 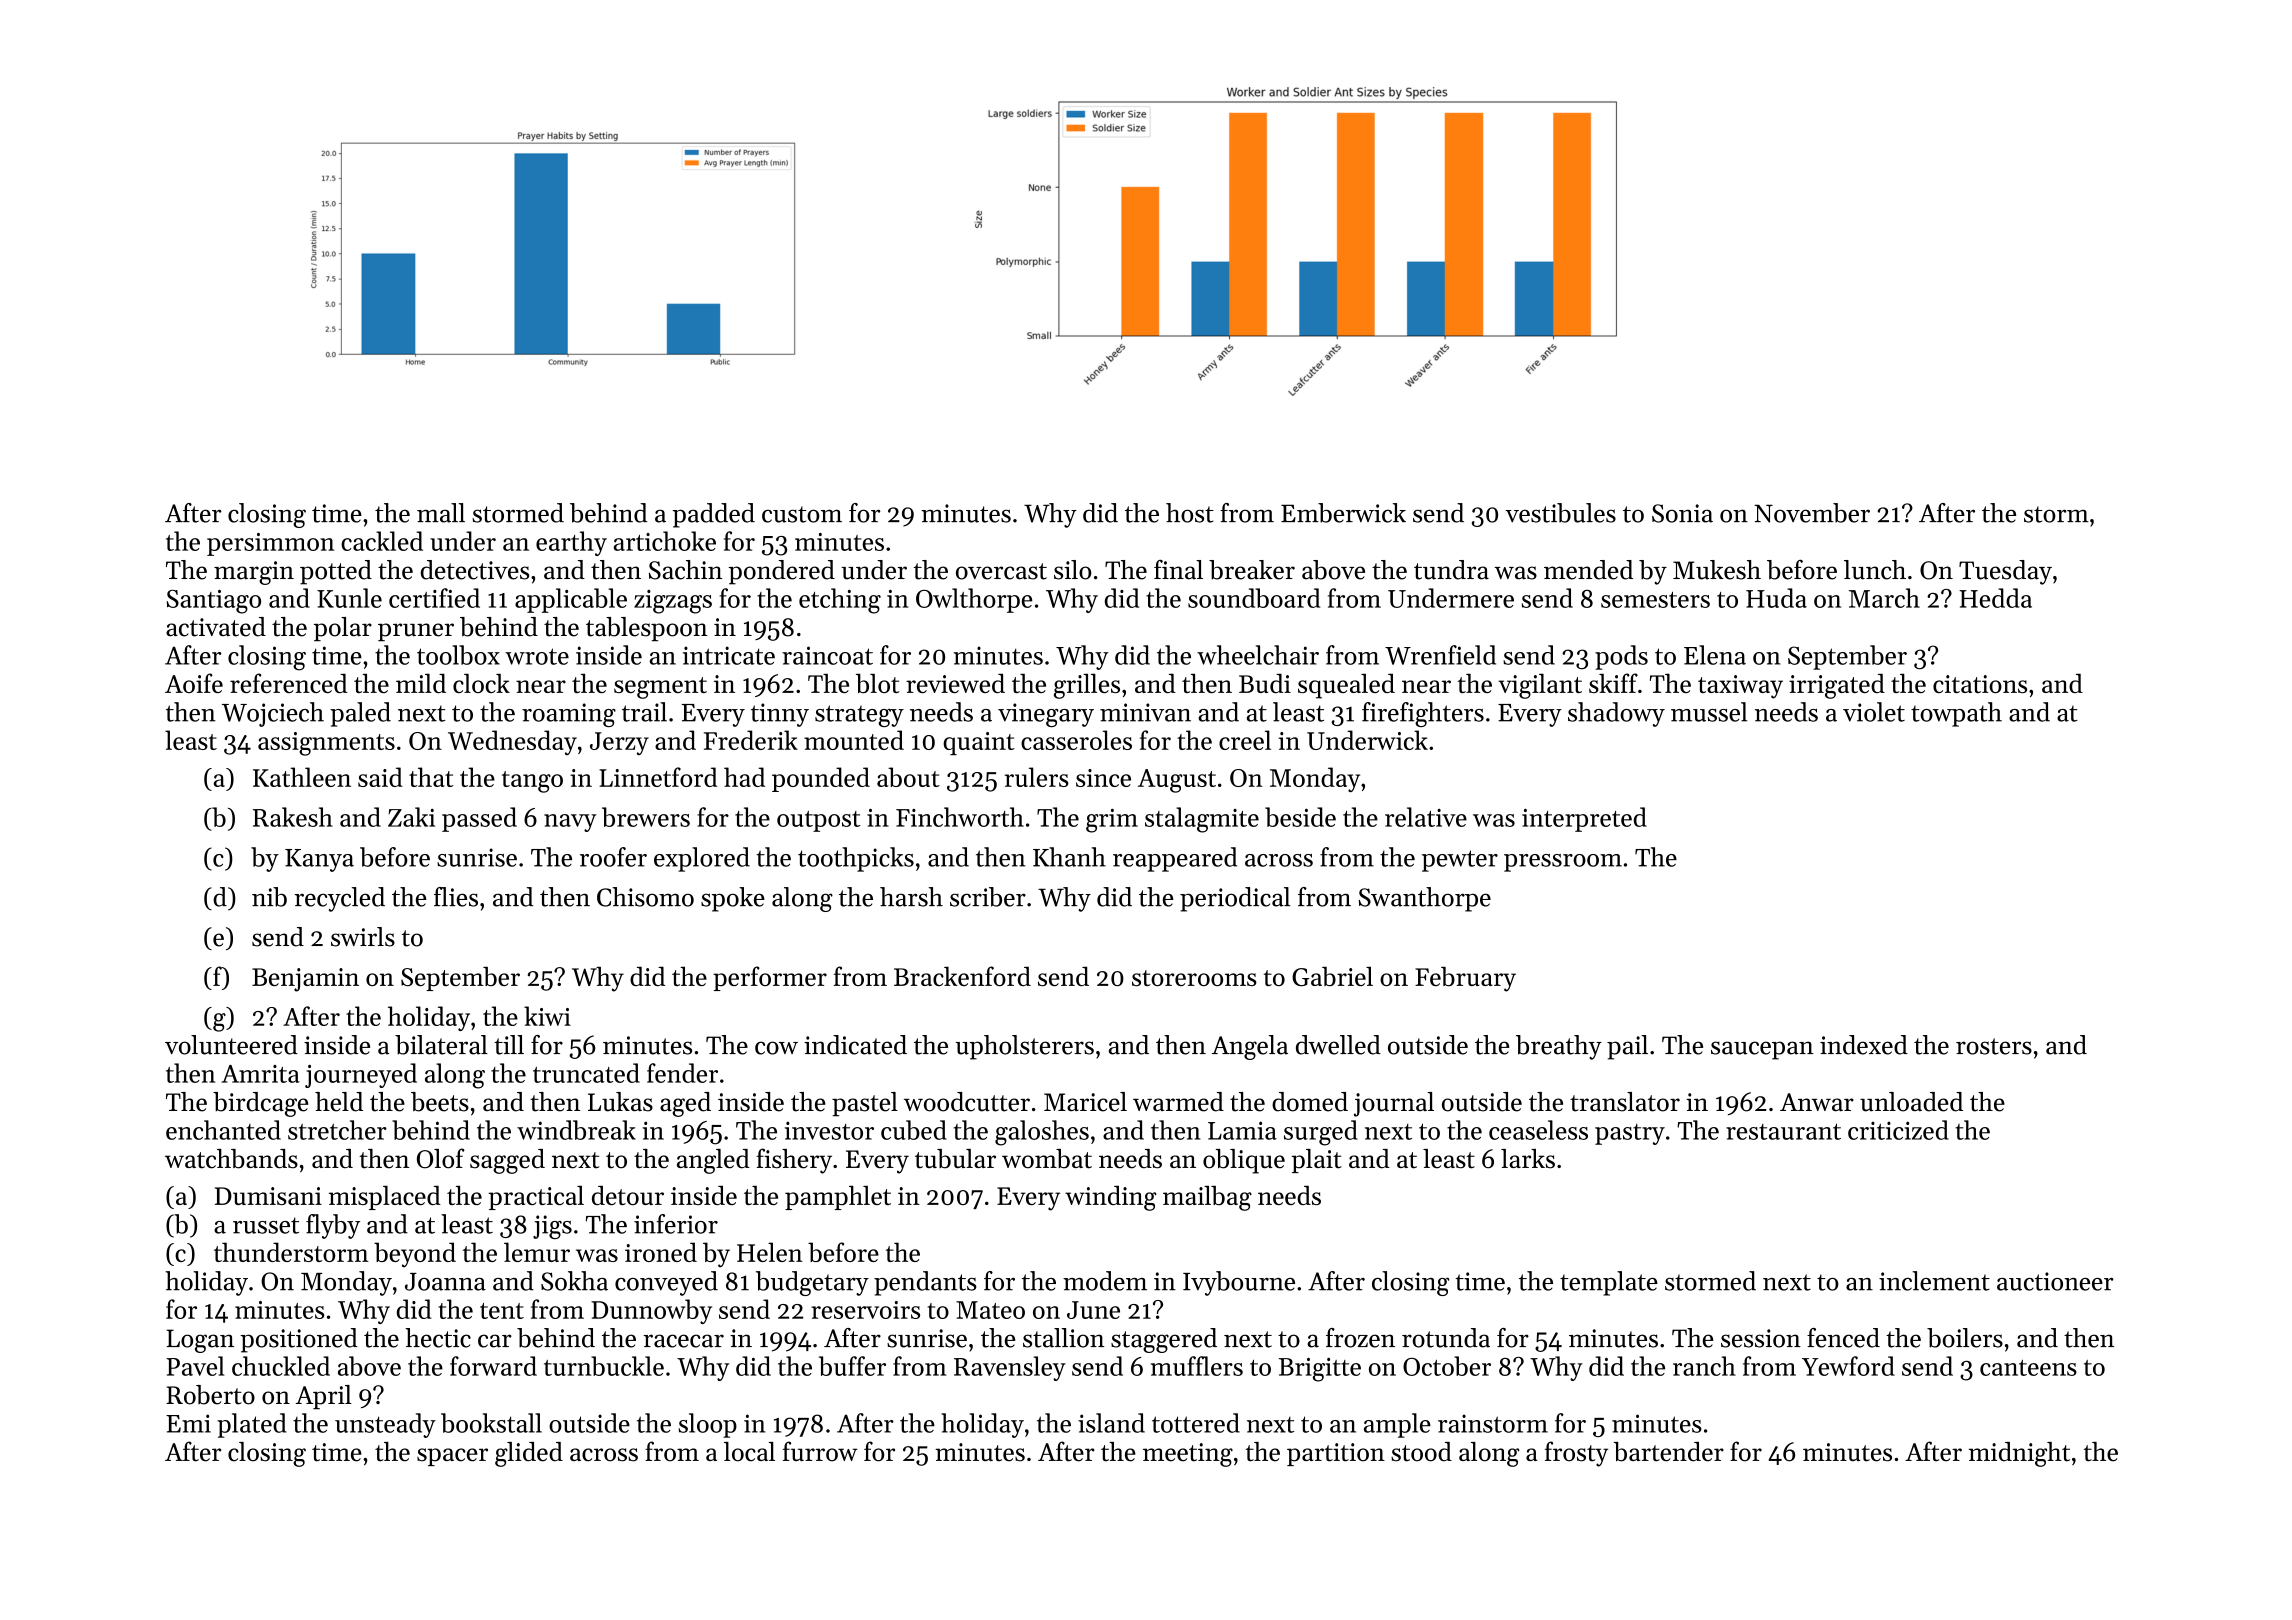 I want to click on pamphlet, so click(x=838, y=1197).
